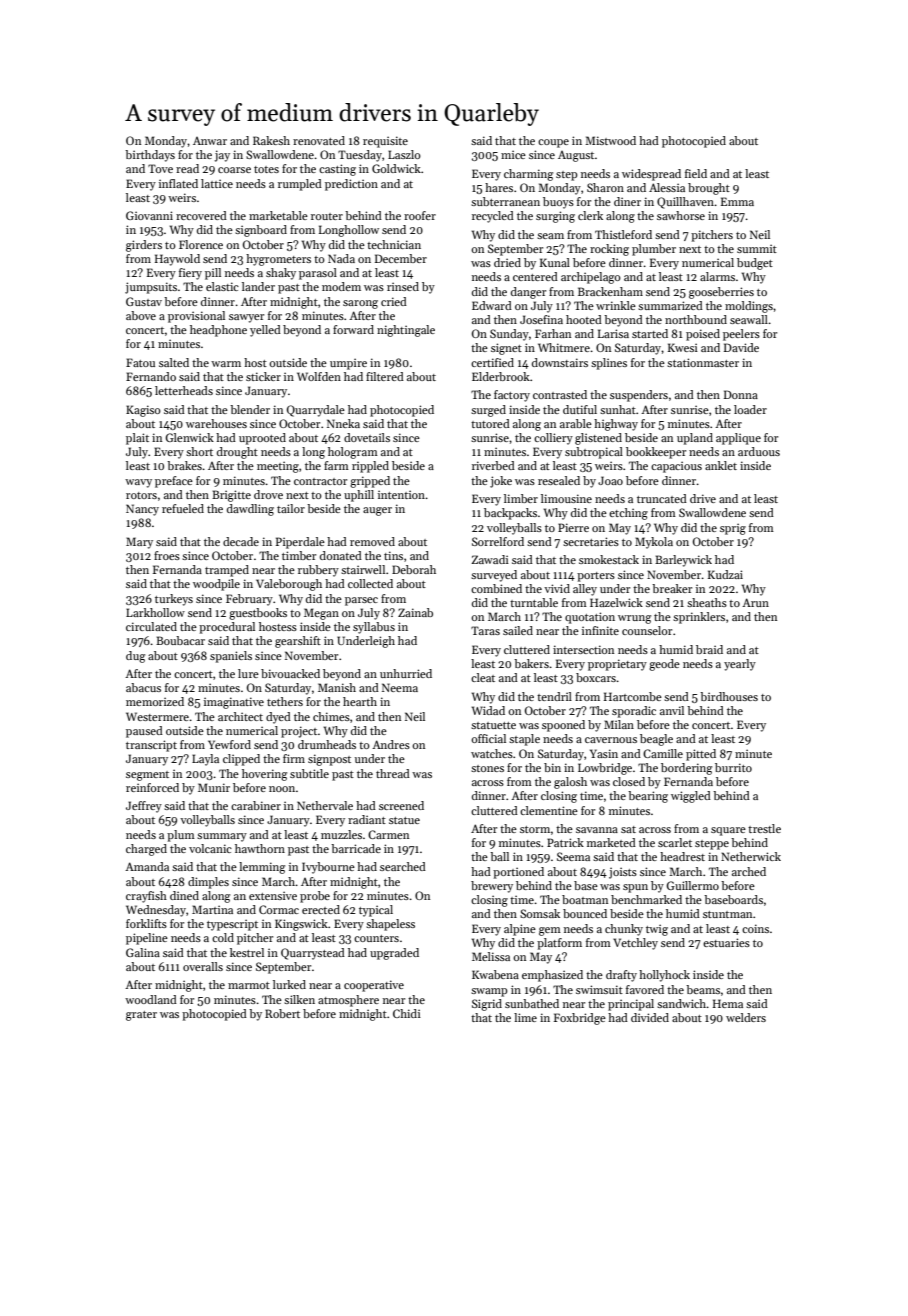 The height and width of the document is (1316, 908). Describe the element at coordinates (141, 1016) in the document. I see `grater` at that location.
